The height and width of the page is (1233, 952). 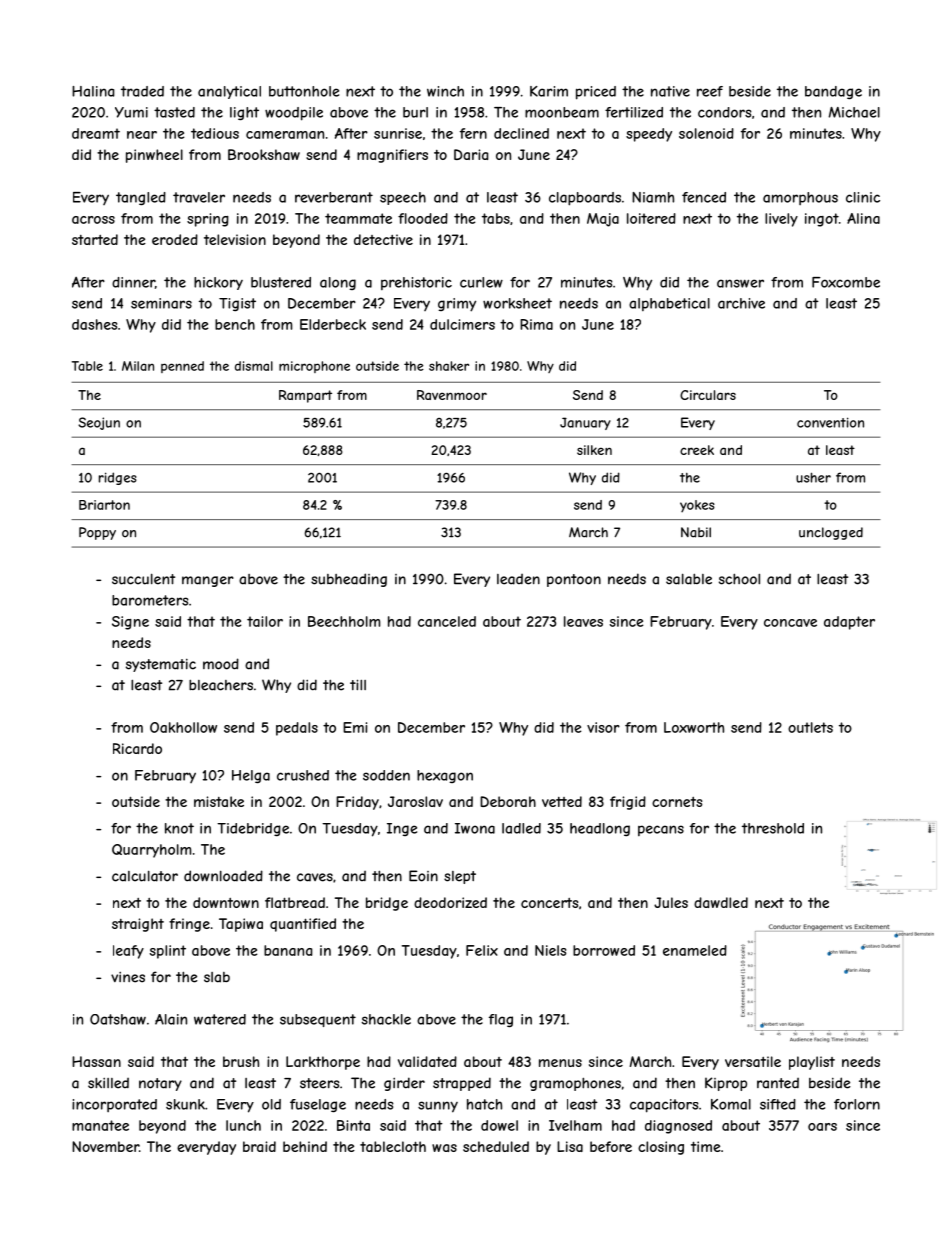 I want to click on winch, so click(x=445, y=91).
